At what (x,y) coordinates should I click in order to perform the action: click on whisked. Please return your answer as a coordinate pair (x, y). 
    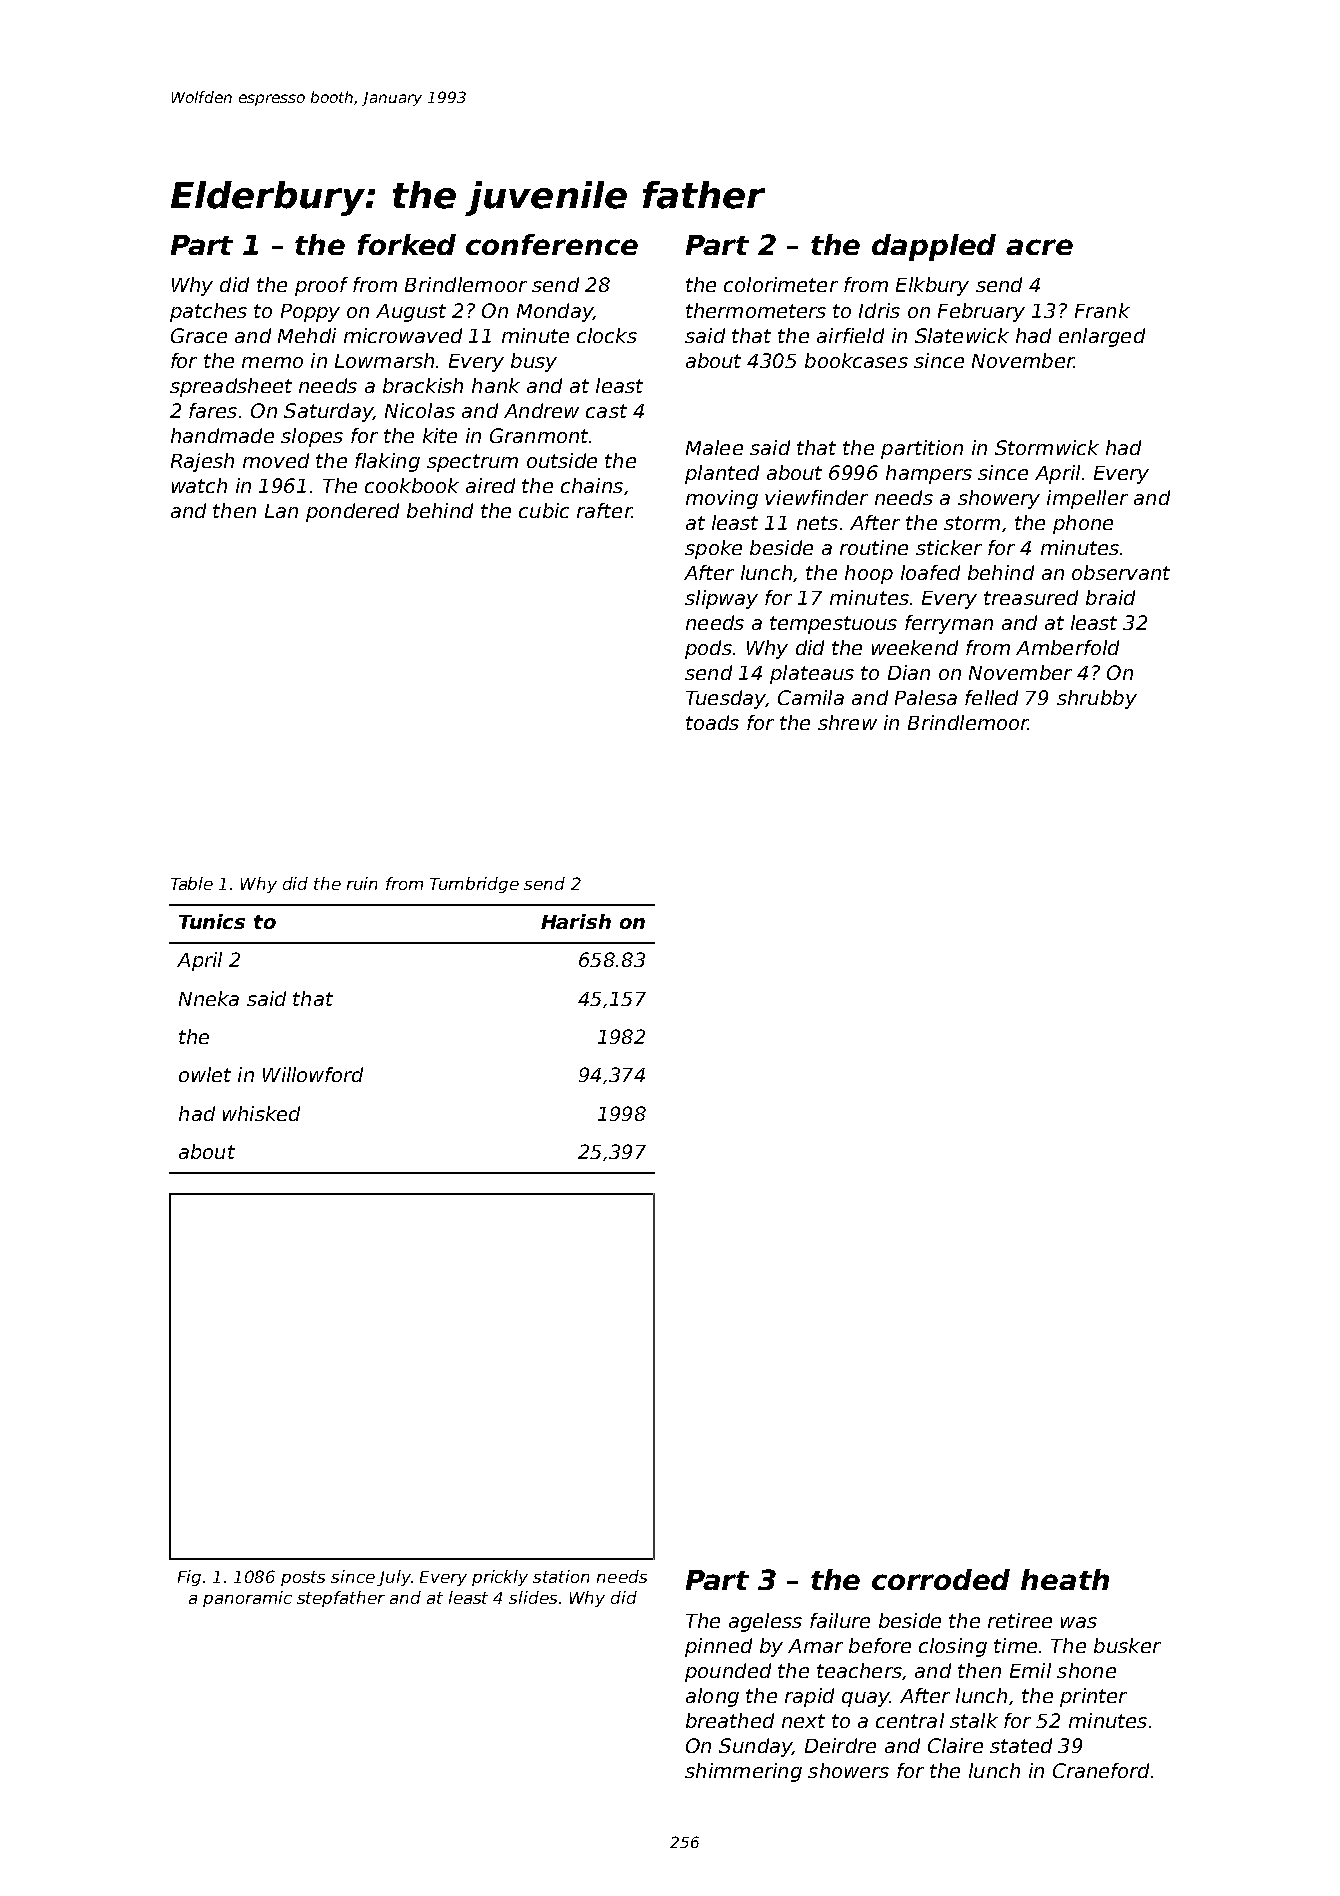
    Looking at the image, I should click on (261, 1113).
